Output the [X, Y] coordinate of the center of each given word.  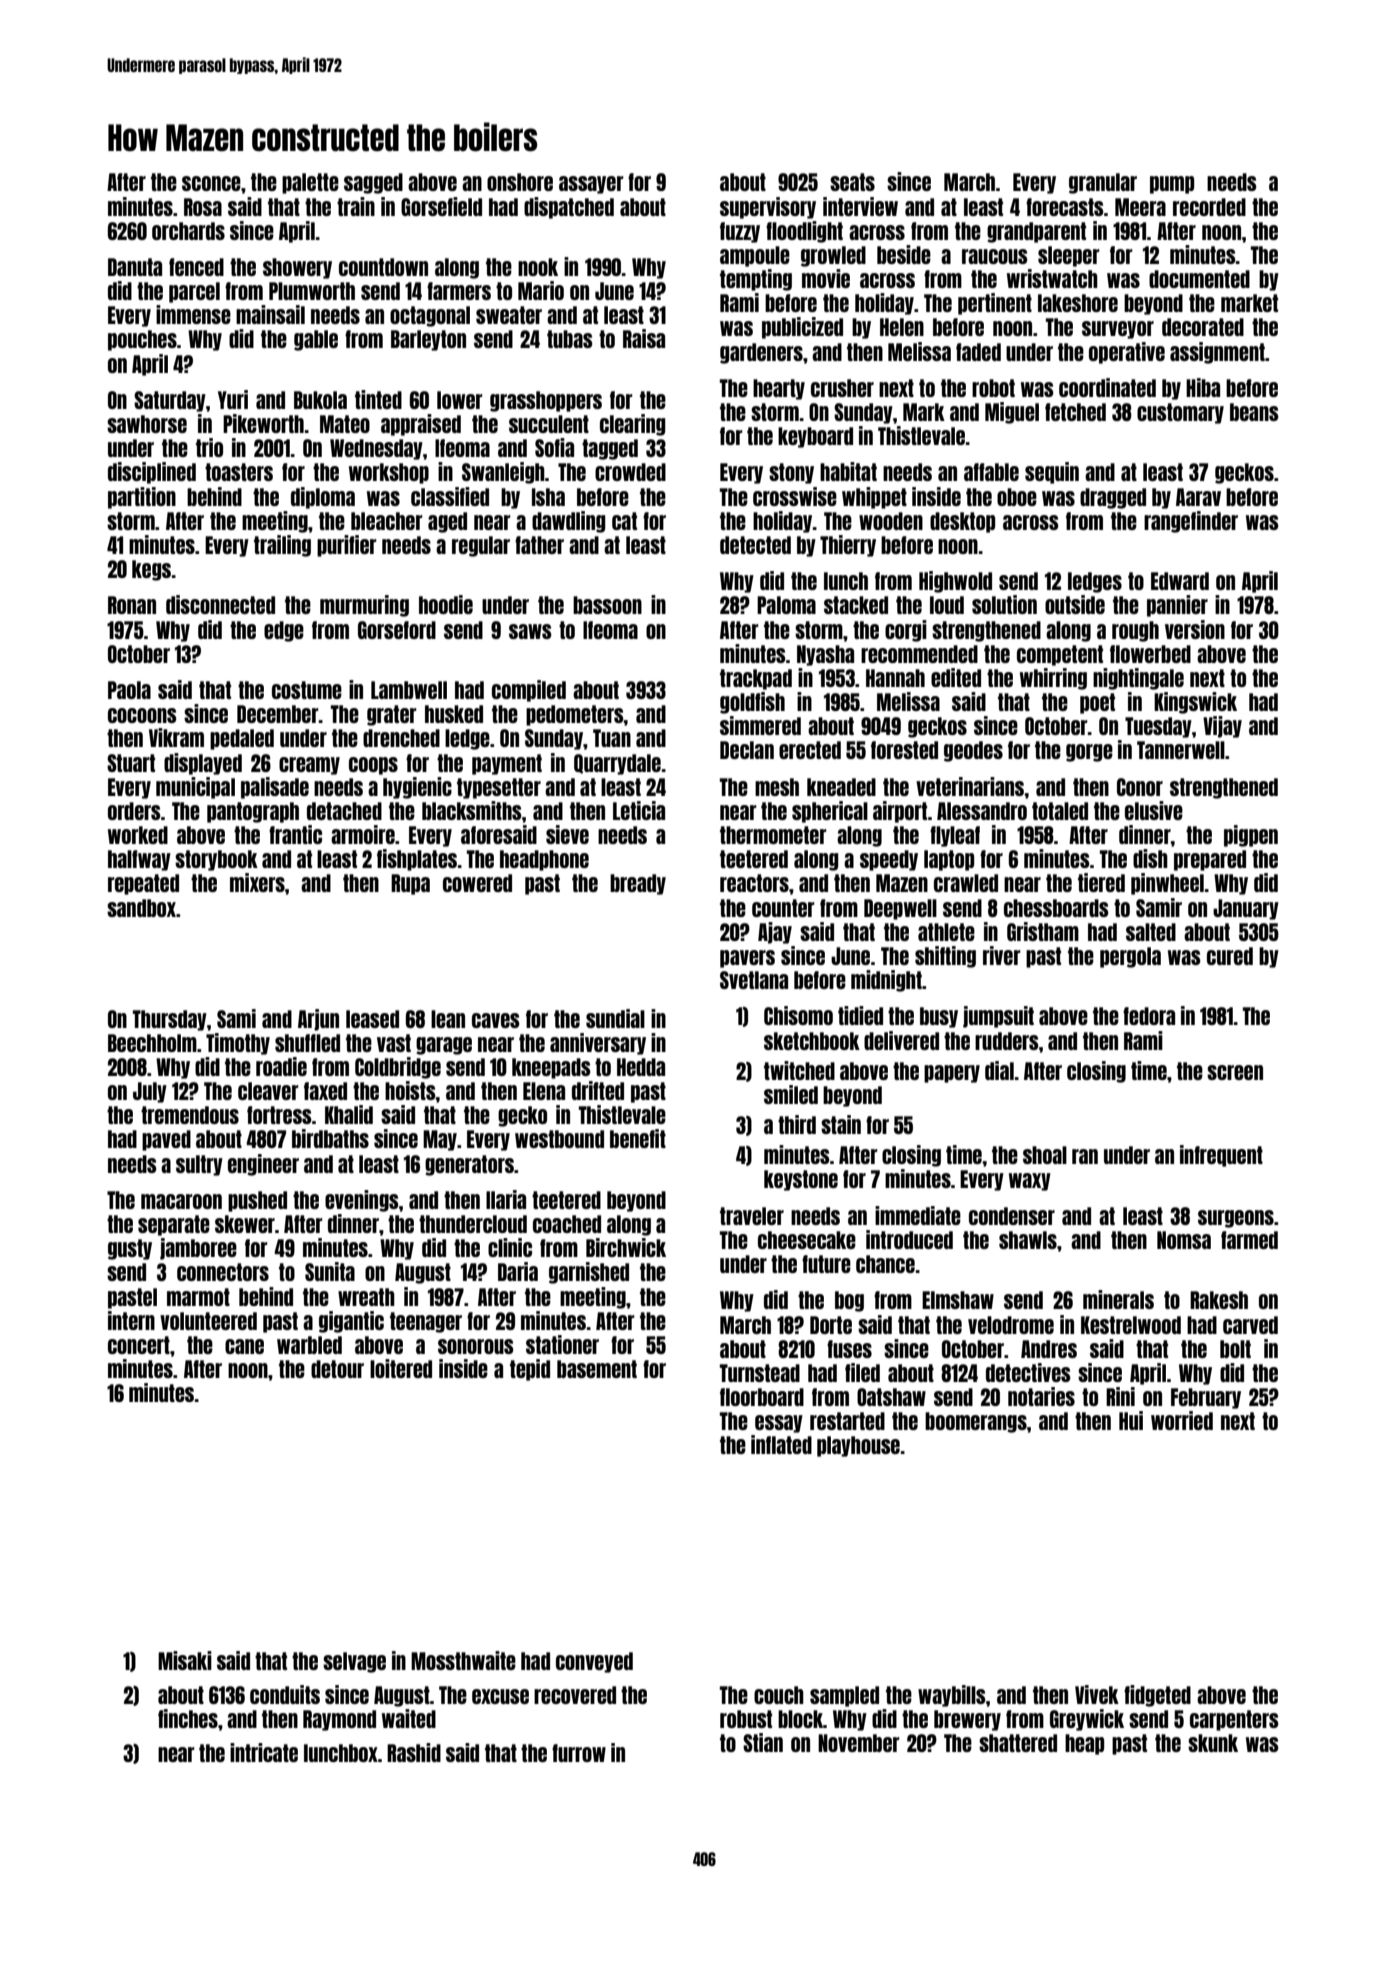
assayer [591, 185]
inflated [781, 1444]
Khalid [349, 1114]
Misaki [185, 1660]
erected [810, 750]
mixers [257, 882]
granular [1103, 183]
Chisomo [798, 1015]
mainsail [270, 314]
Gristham [1043, 931]
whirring [1053, 679]
